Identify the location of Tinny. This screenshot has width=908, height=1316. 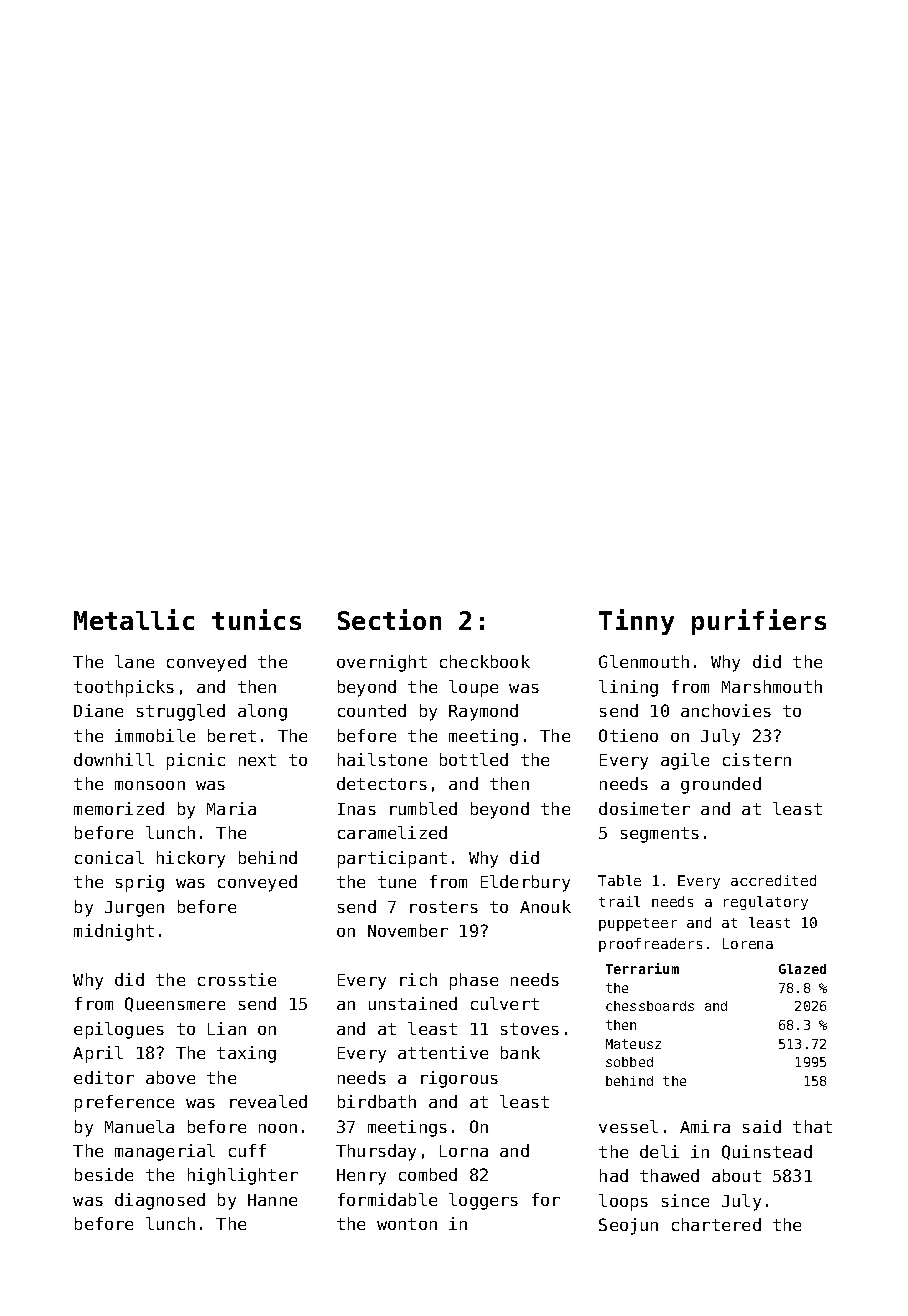
(636, 622).
